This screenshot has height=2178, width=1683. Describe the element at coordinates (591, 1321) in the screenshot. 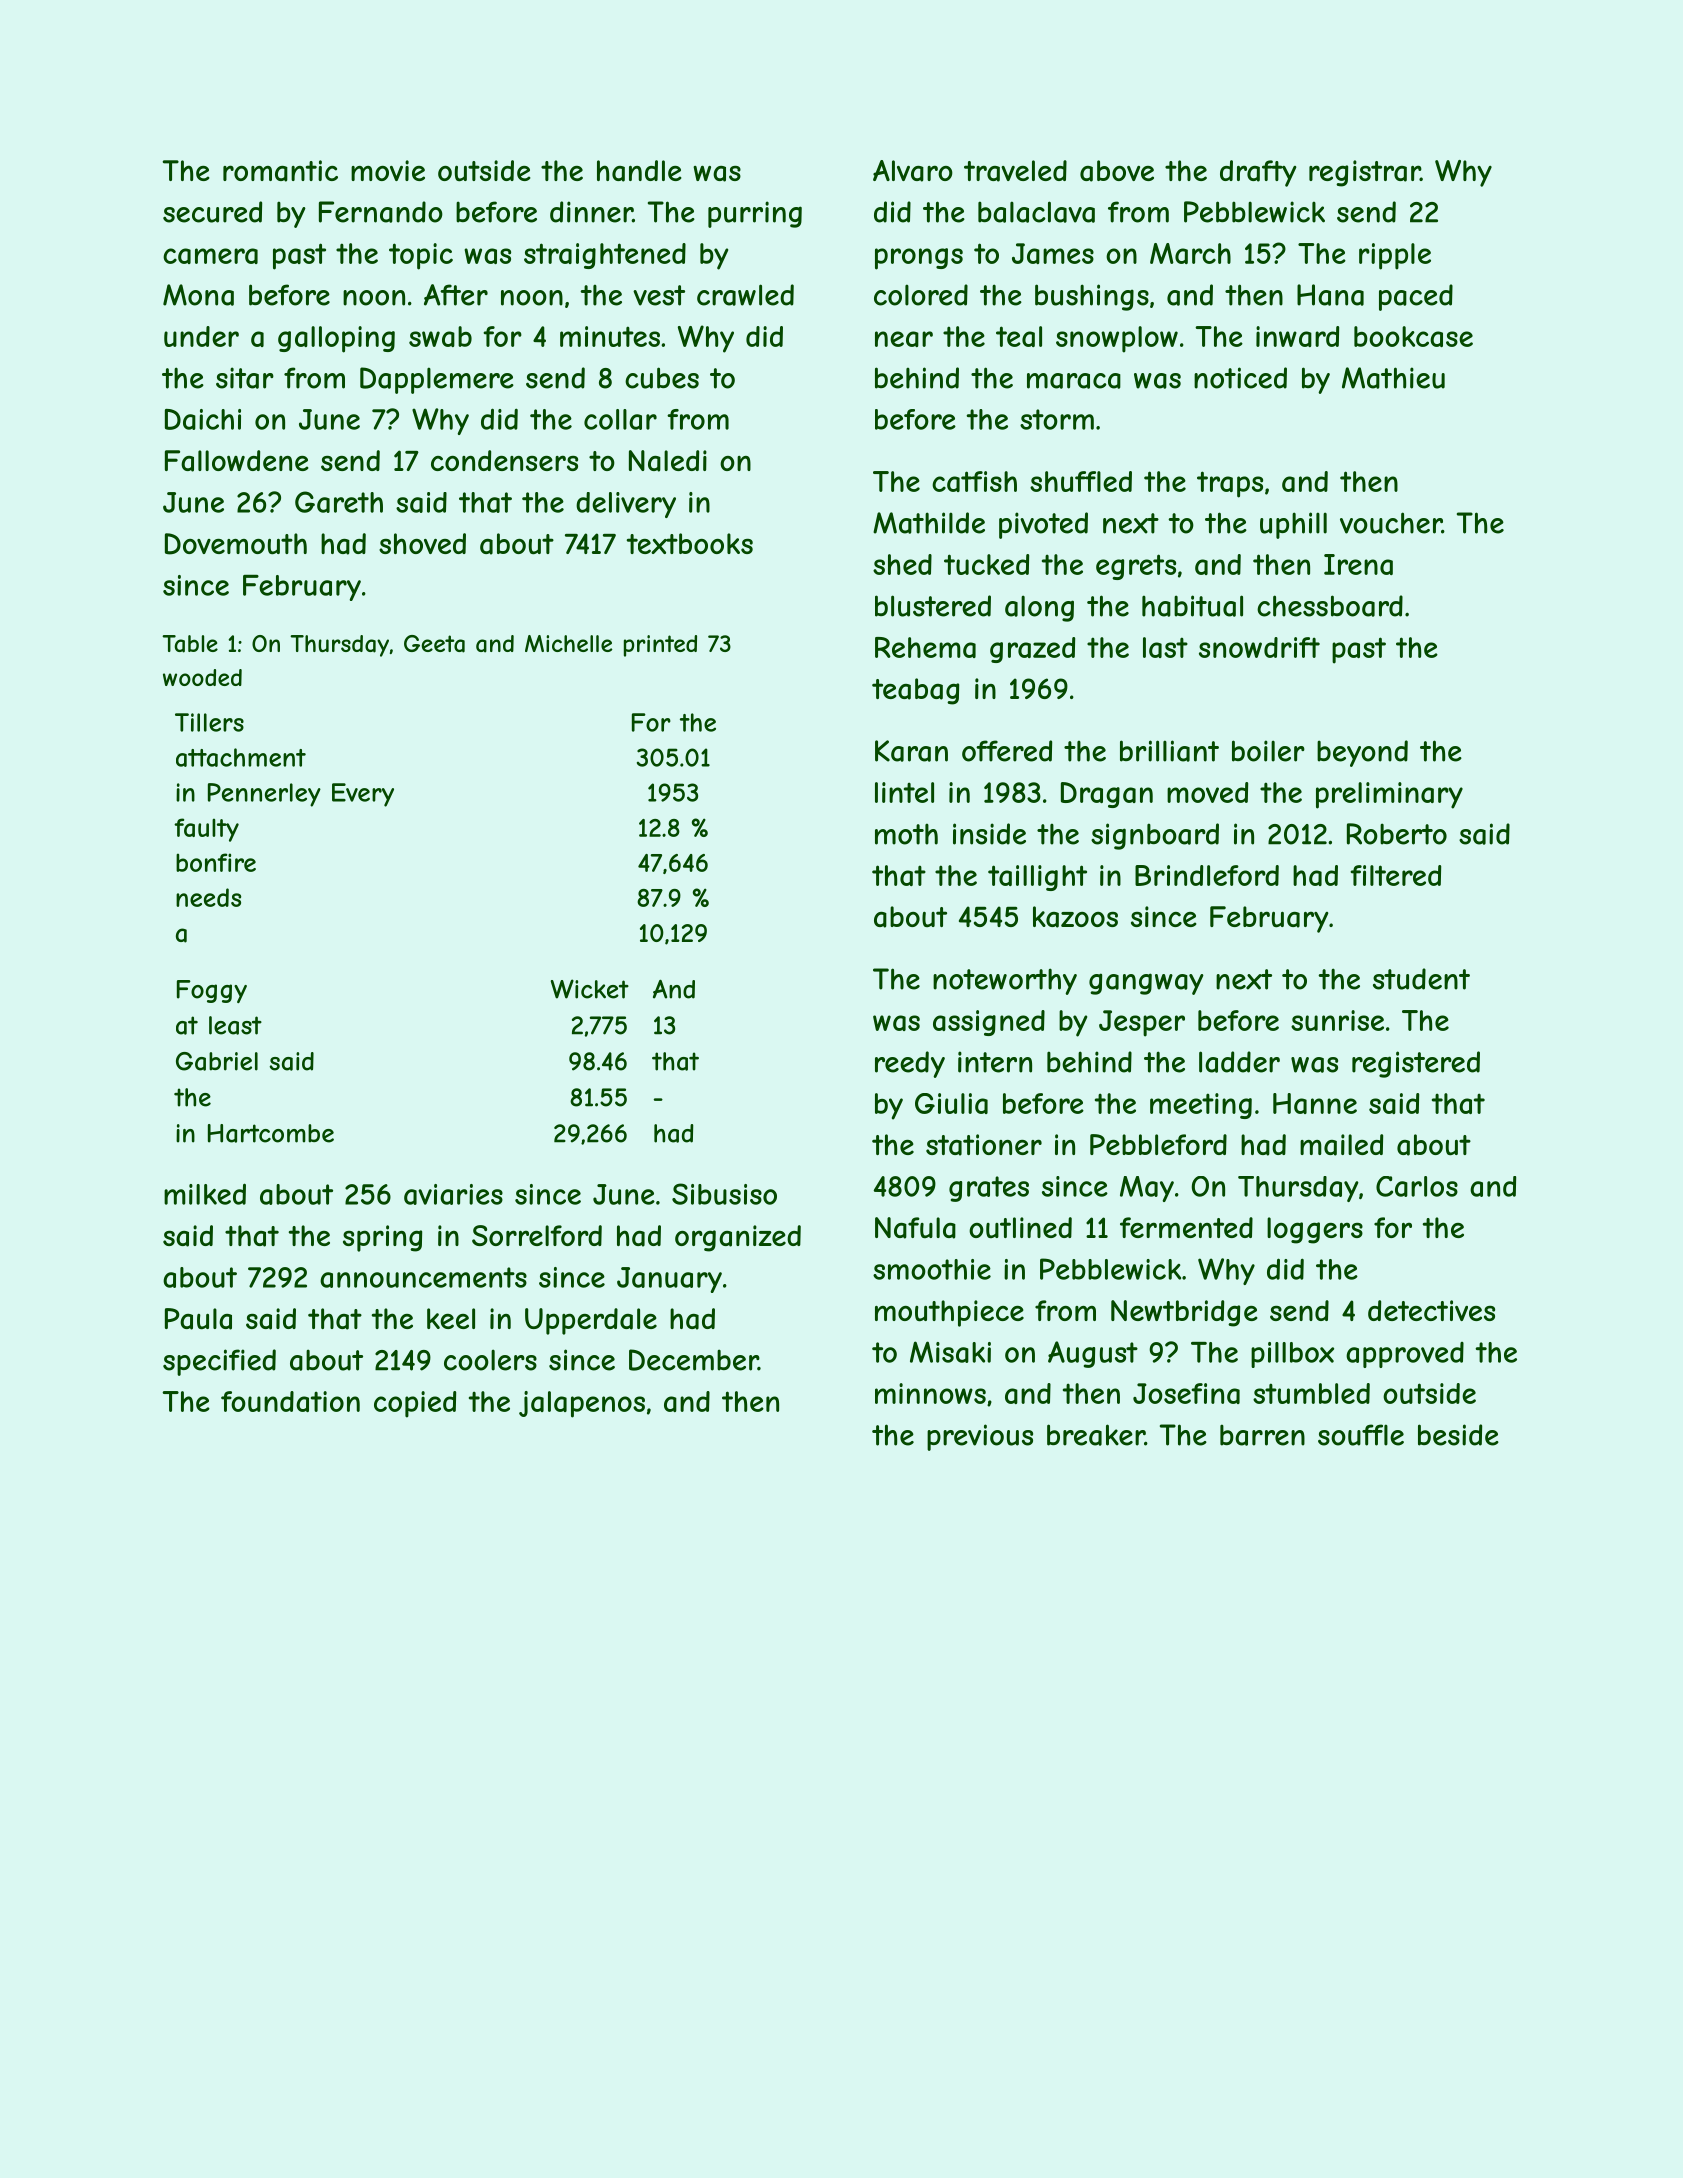

I see `Upperdale` at that location.
